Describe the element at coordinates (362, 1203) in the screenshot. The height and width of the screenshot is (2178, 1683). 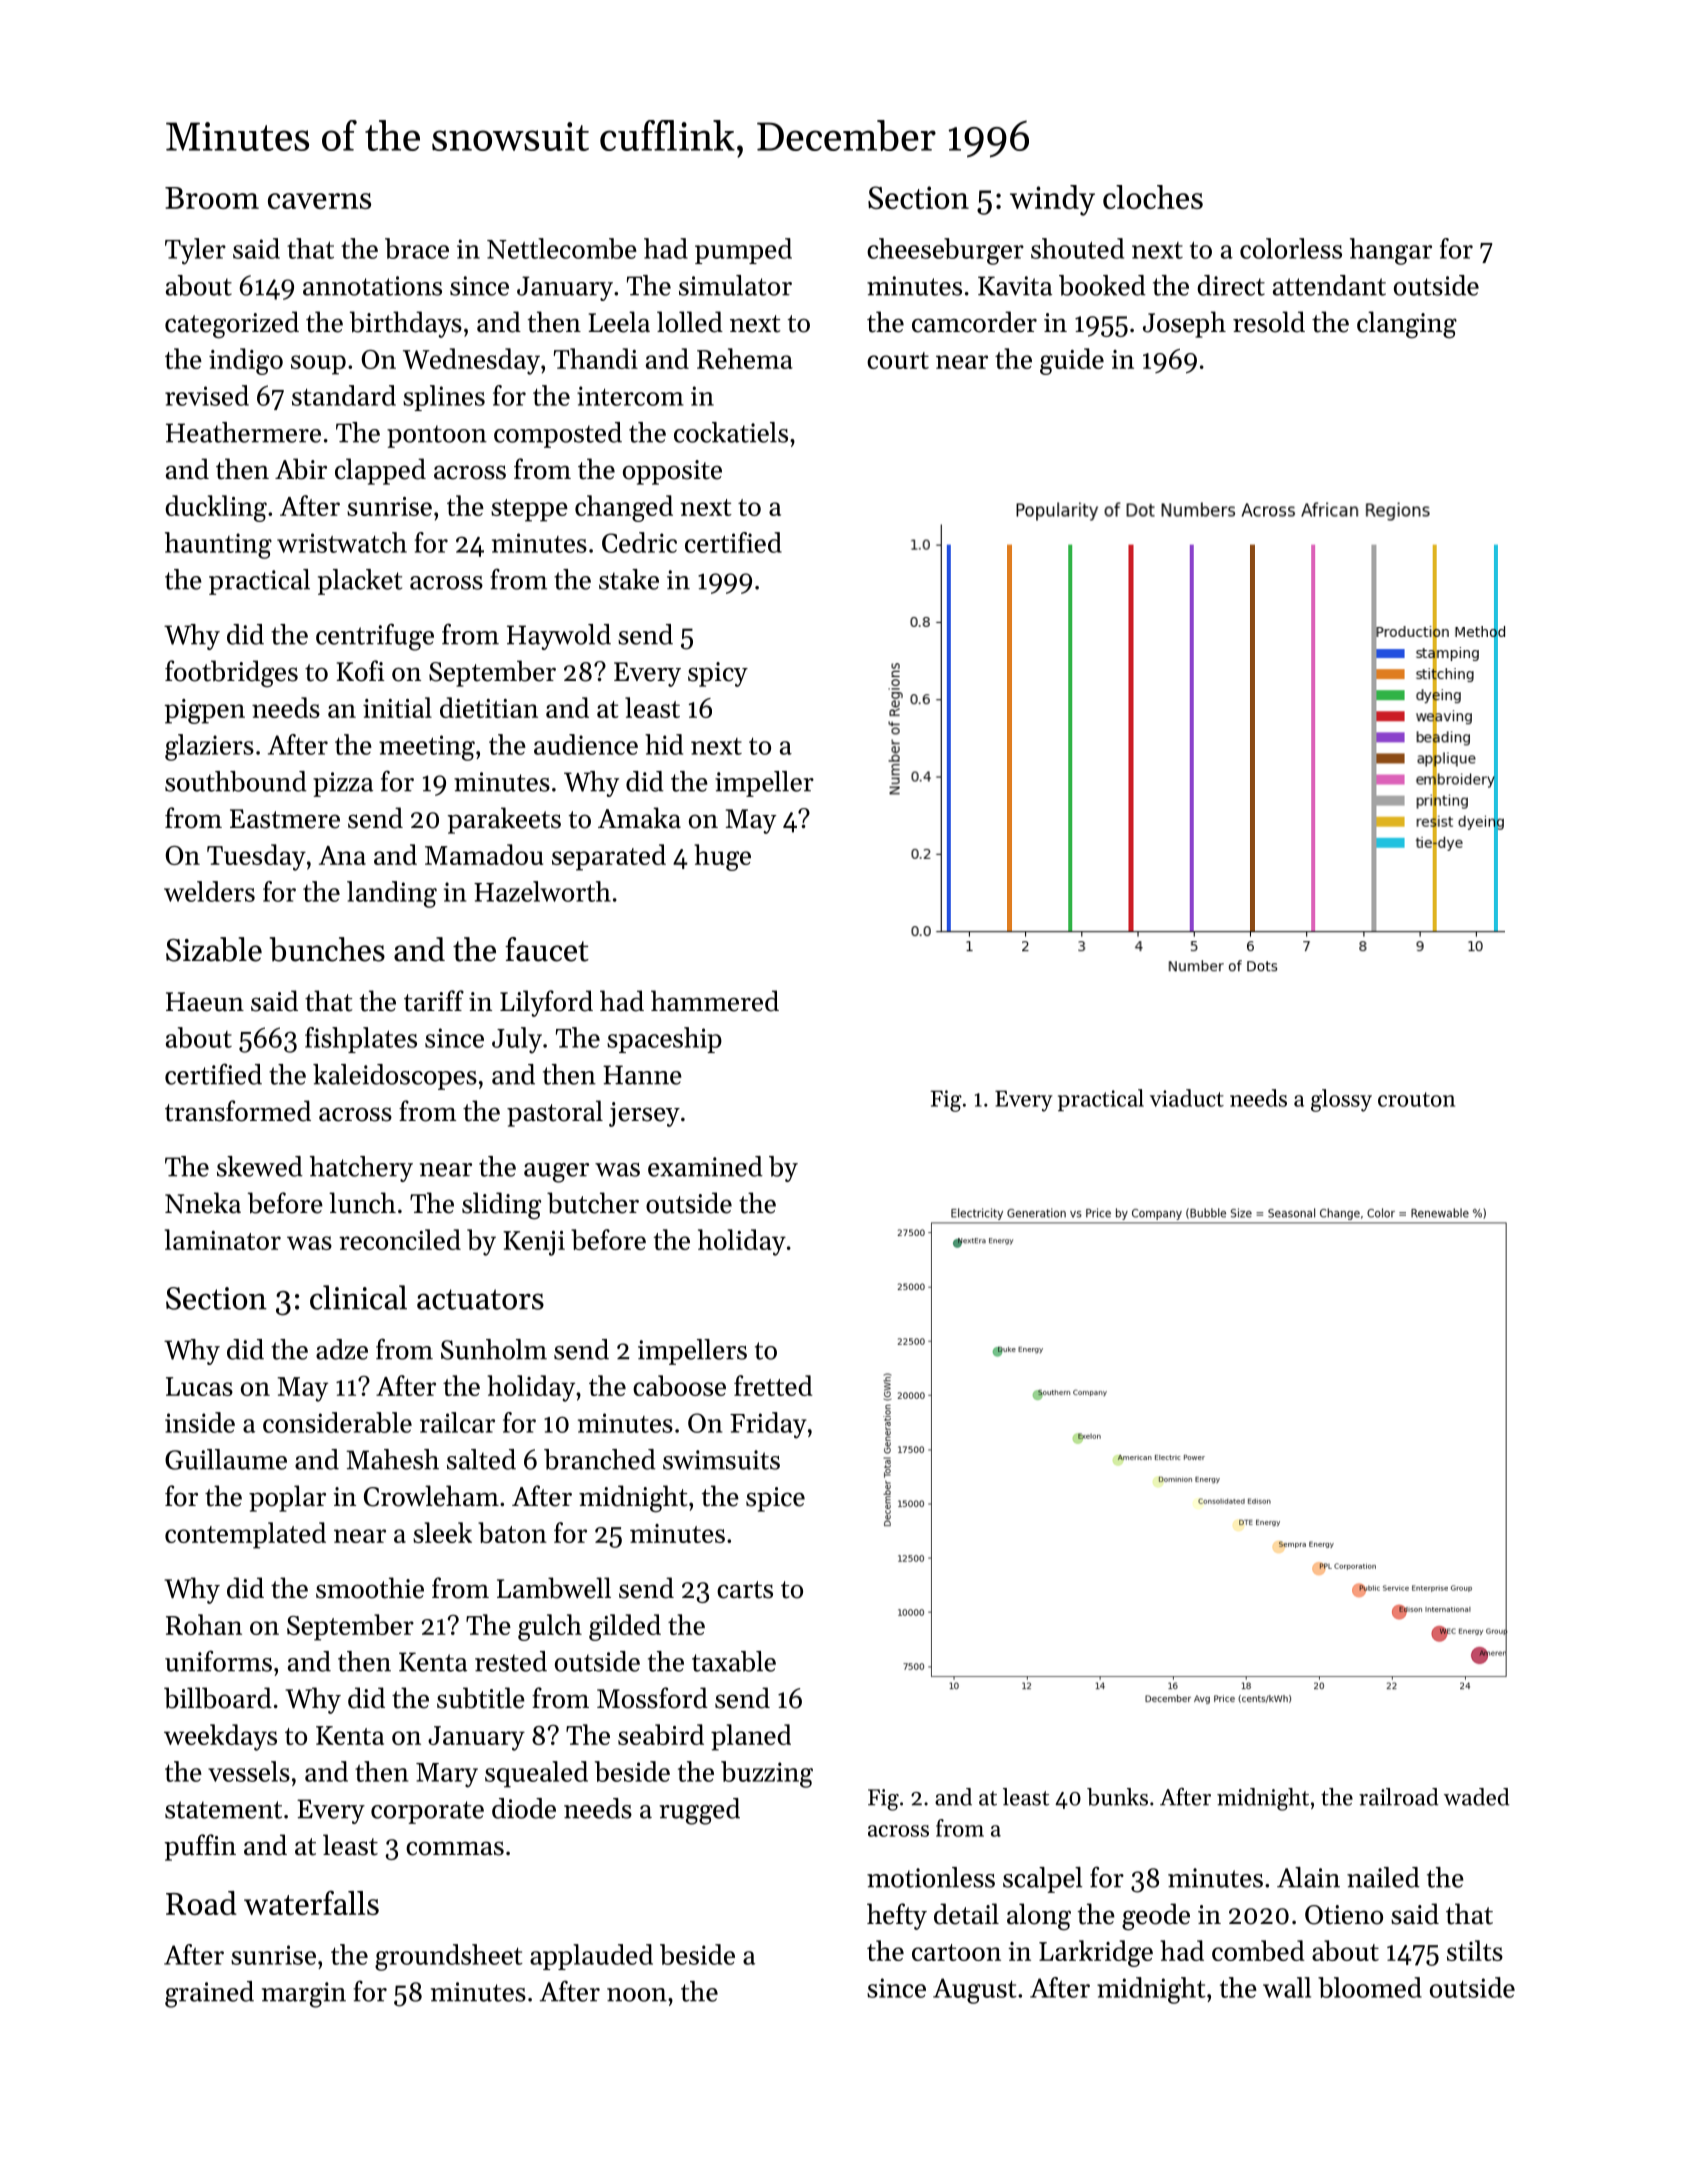
I see `lunch` at that location.
